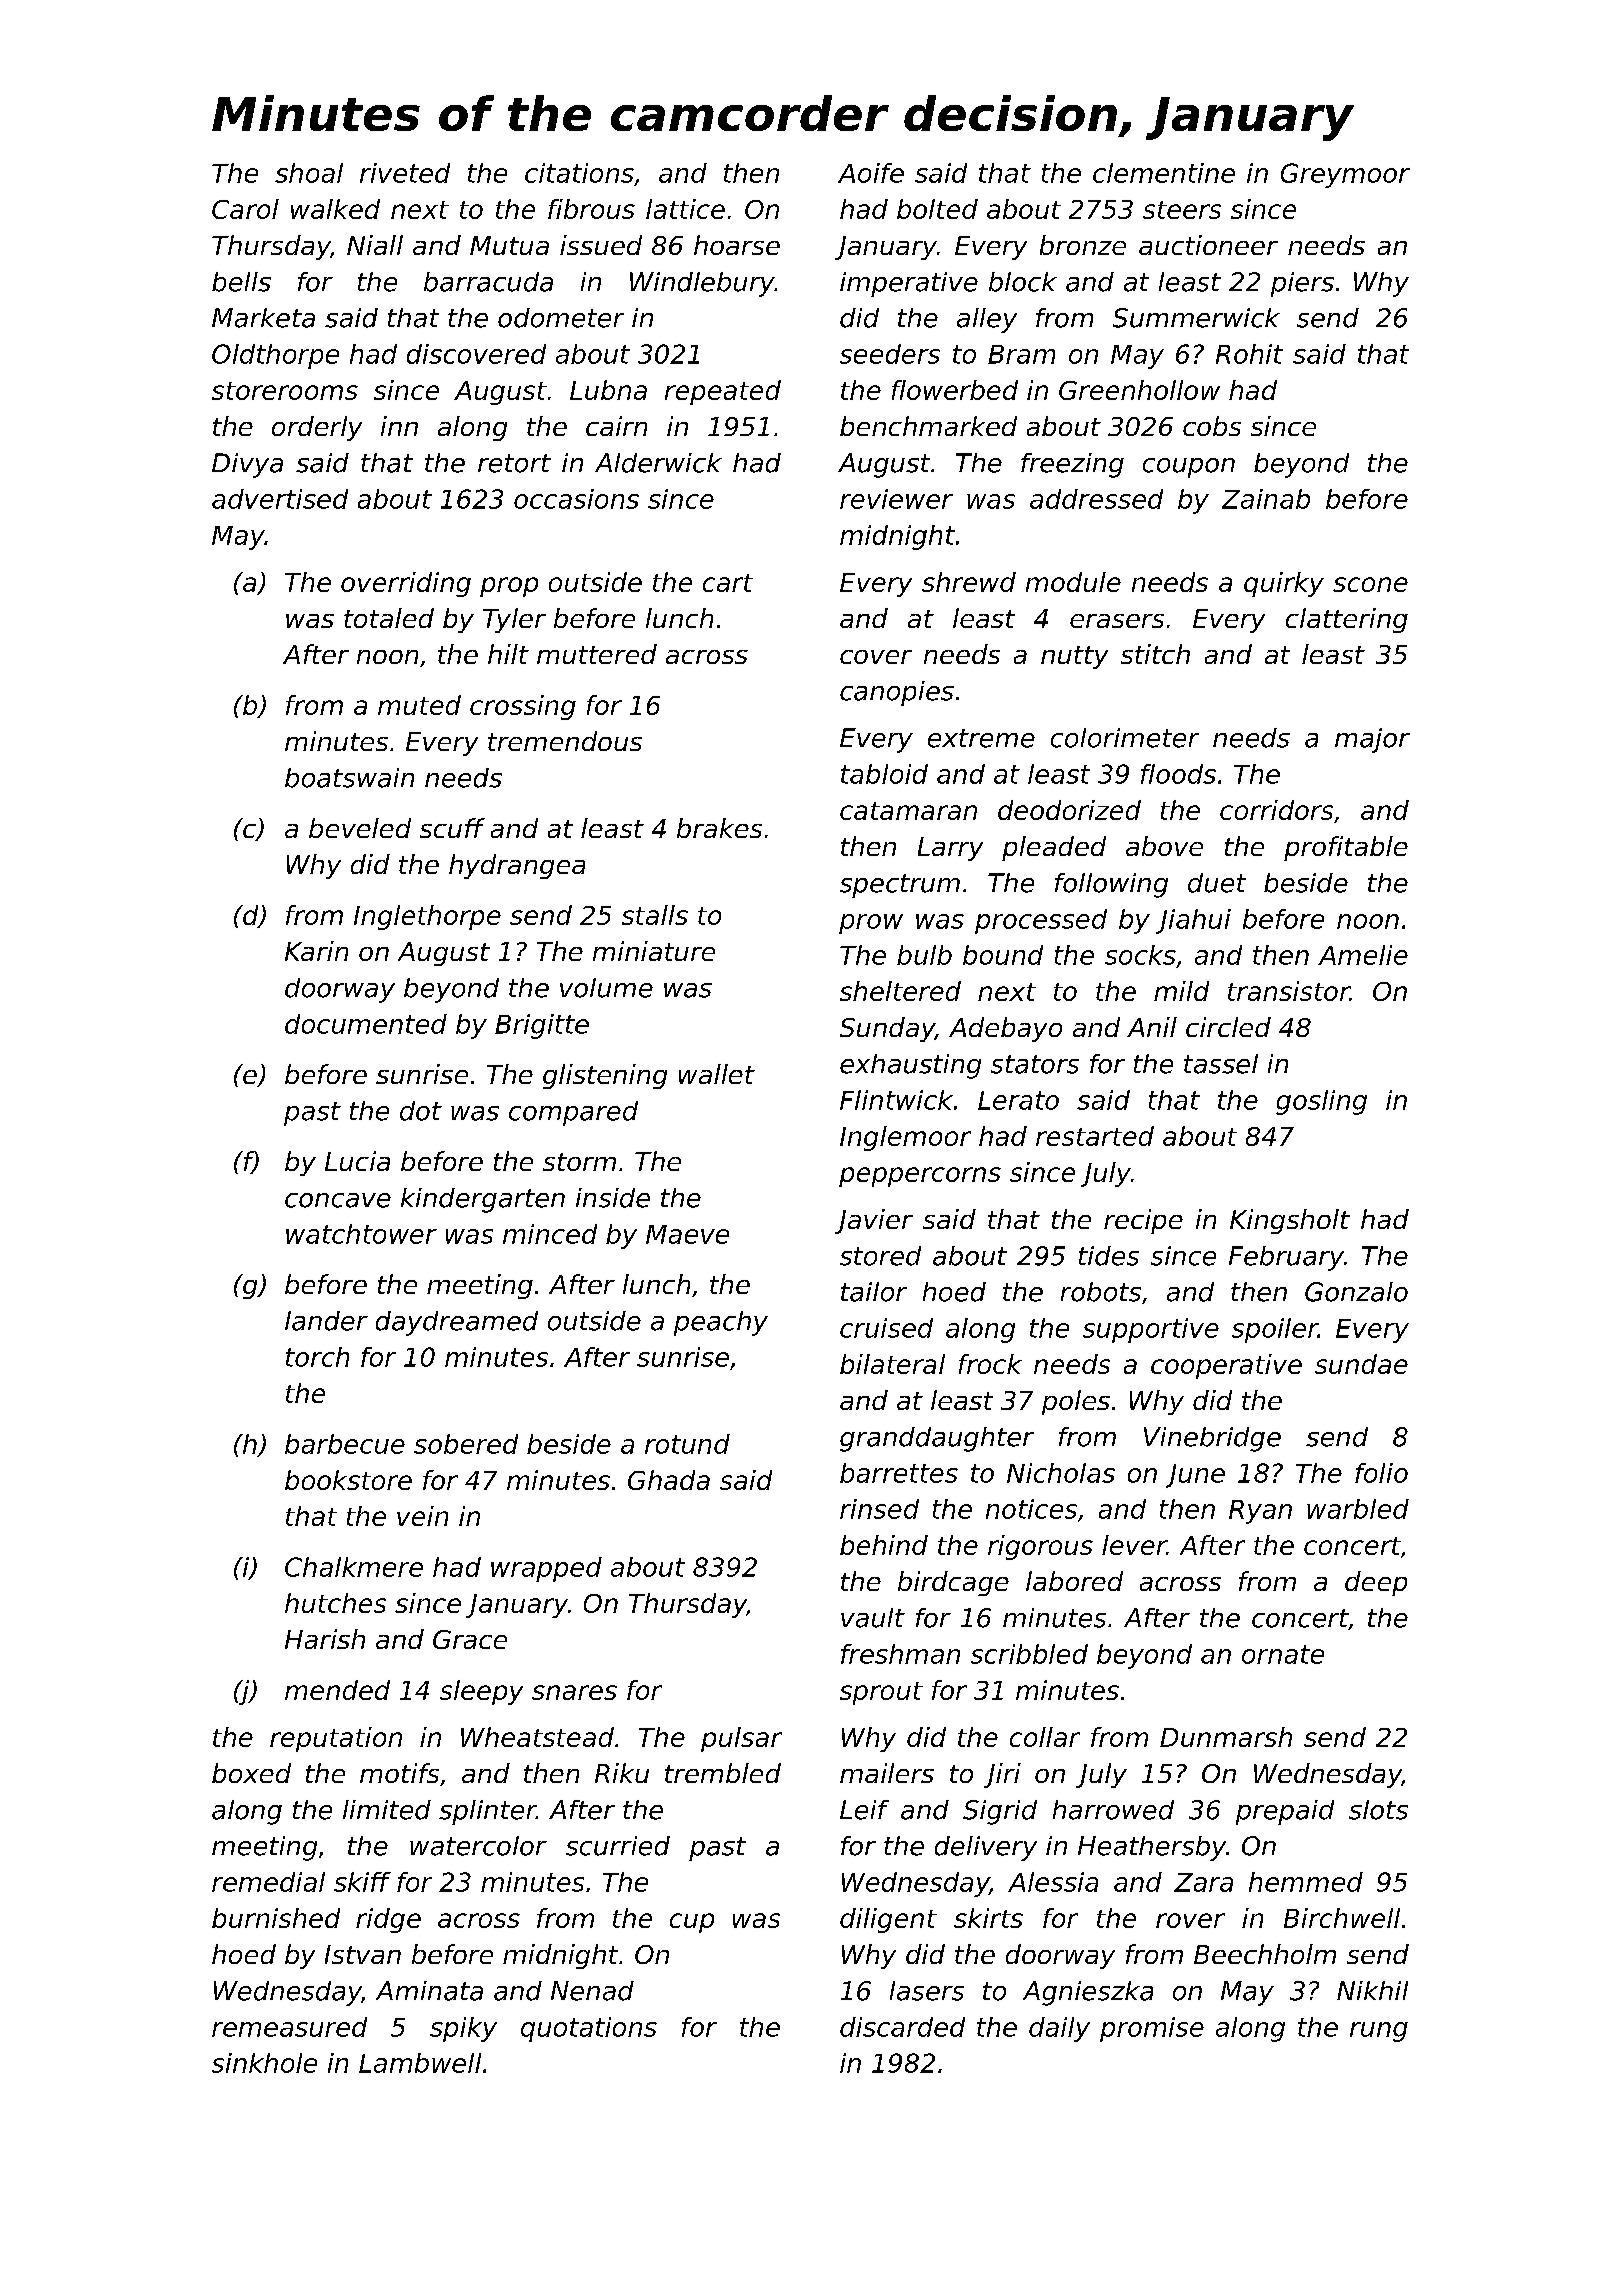 Image resolution: width=1620 pixels, height=2292 pixels. What do you see at coordinates (721, 1323) in the image?
I see `peachy` at bounding box center [721, 1323].
